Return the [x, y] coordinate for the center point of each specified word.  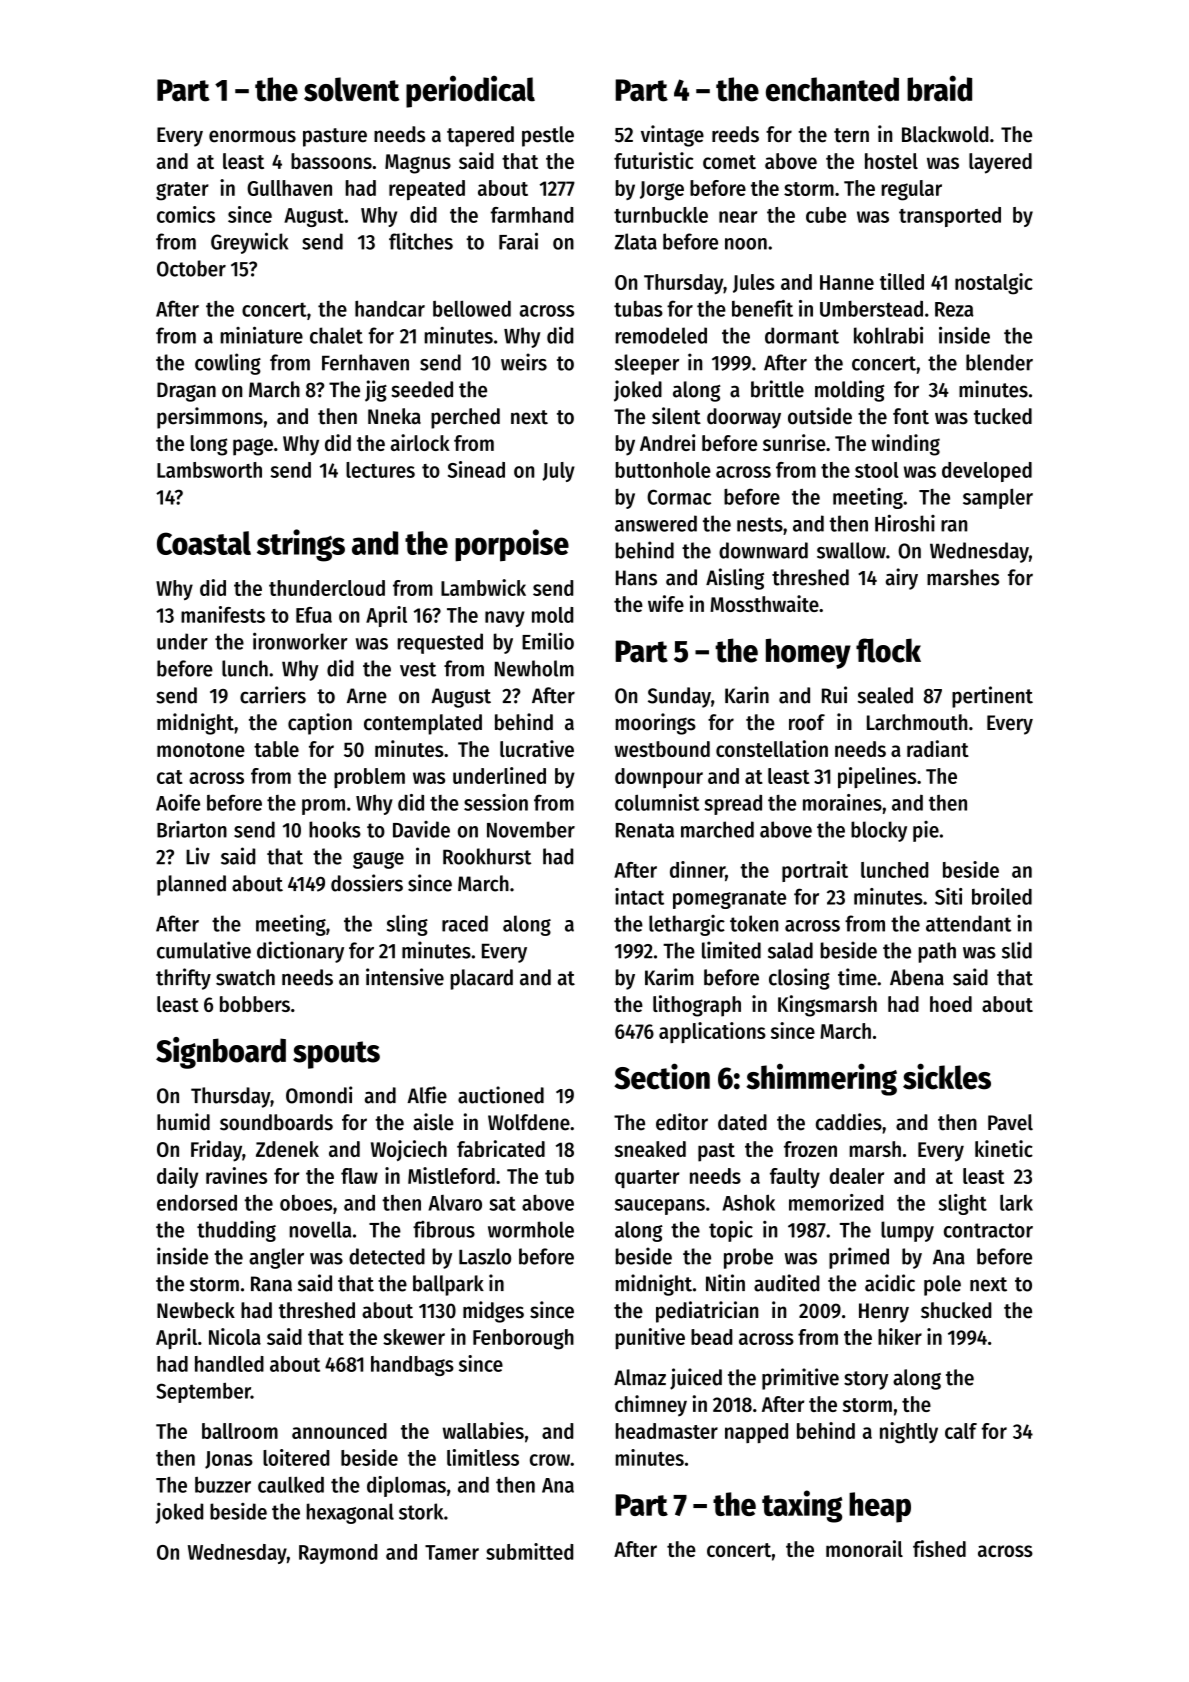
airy [902, 579]
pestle [548, 136]
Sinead [476, 469]
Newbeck [196, 1310]
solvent [352, 89]
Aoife [178, 802]
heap [880, 1507]
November [531, 829]
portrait [815, 871]
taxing [802, 1506]
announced [339, 1431]
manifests [223, 614]
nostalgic [994, 284]
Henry [884, 1313]
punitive [650, 1338]
